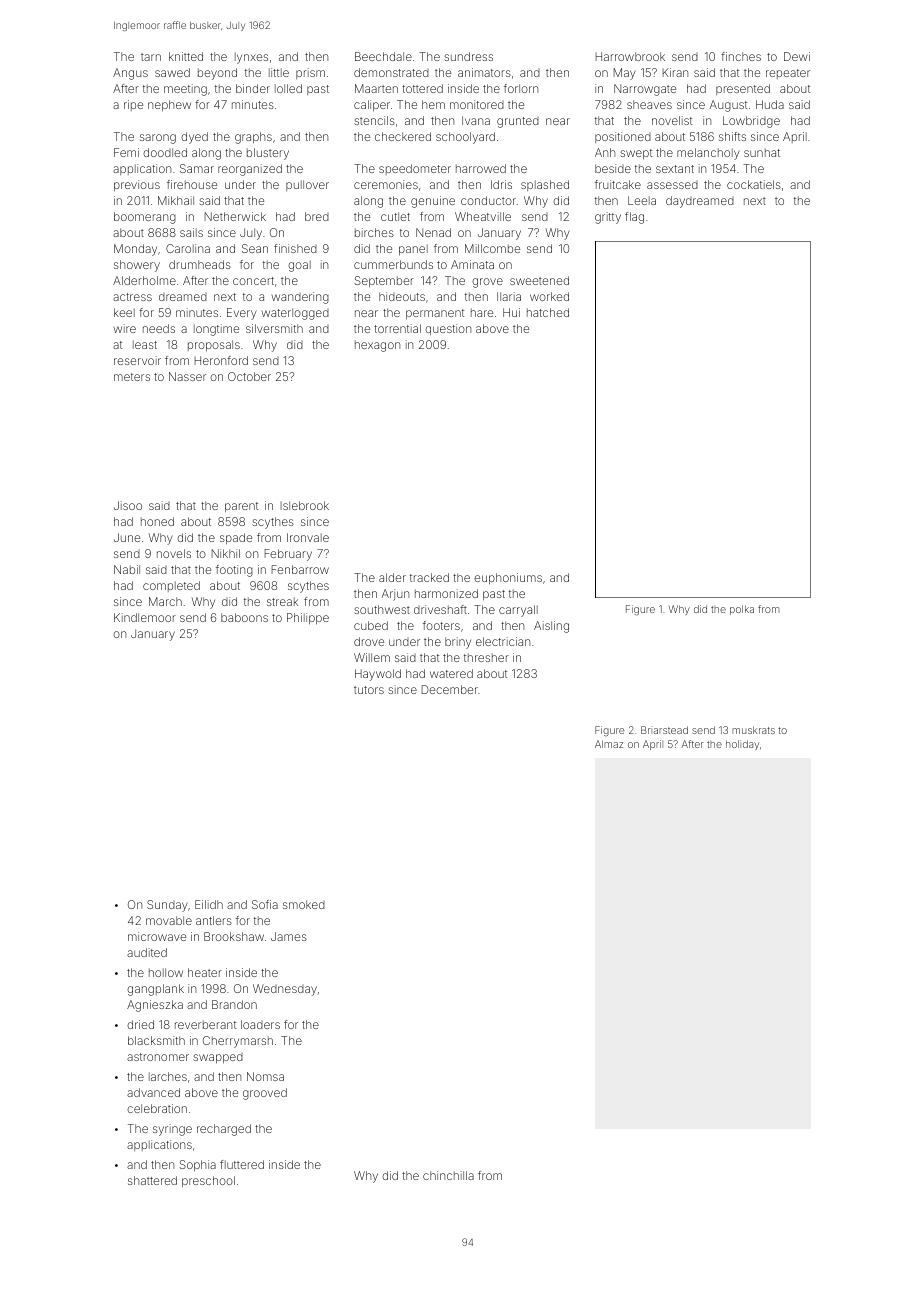 This page has width=924, height=1308. What do you see at coordinates (742, 745) in the page?
I see `holiday` at bounding box center [742, 745].
